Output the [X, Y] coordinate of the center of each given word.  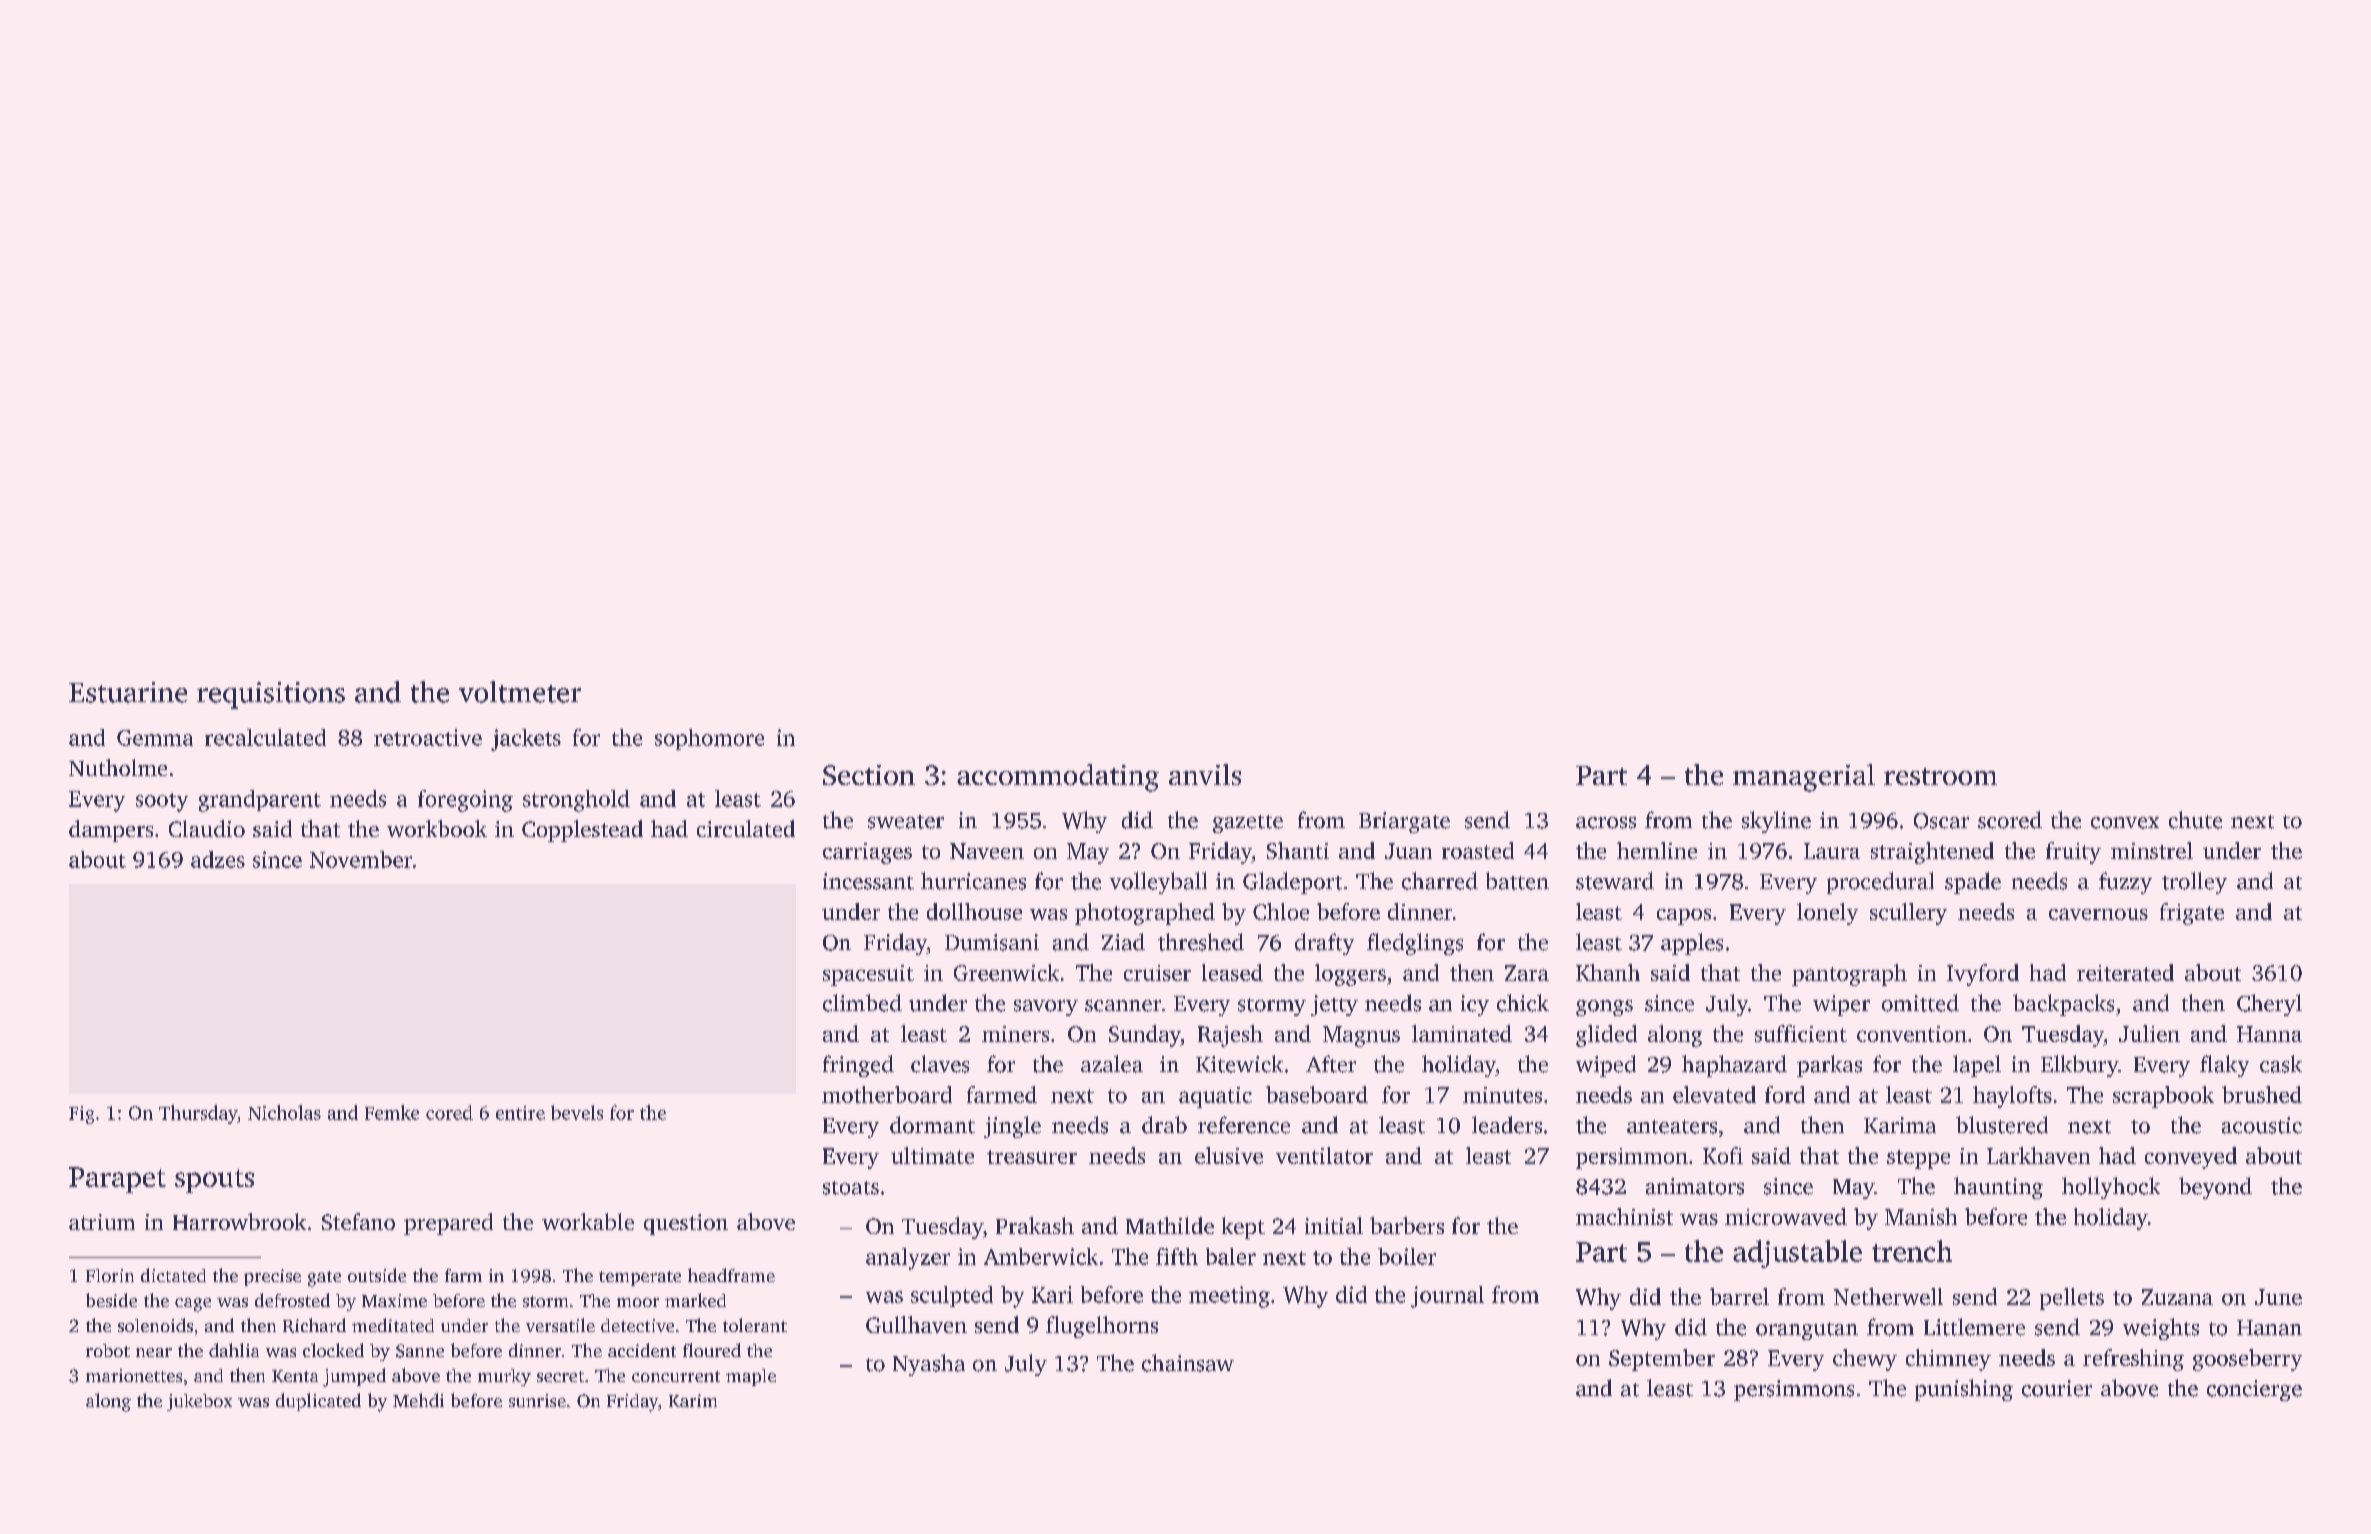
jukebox [199, 1402]
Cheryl [2269, 1005]
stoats [851, 1188]
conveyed [2191, 1158]
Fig [81, 1115]
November [361, 859]
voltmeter [520, 692]
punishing [1964, 1390]
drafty [1324, 944]
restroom [1940, 776]
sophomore [709, 739]
